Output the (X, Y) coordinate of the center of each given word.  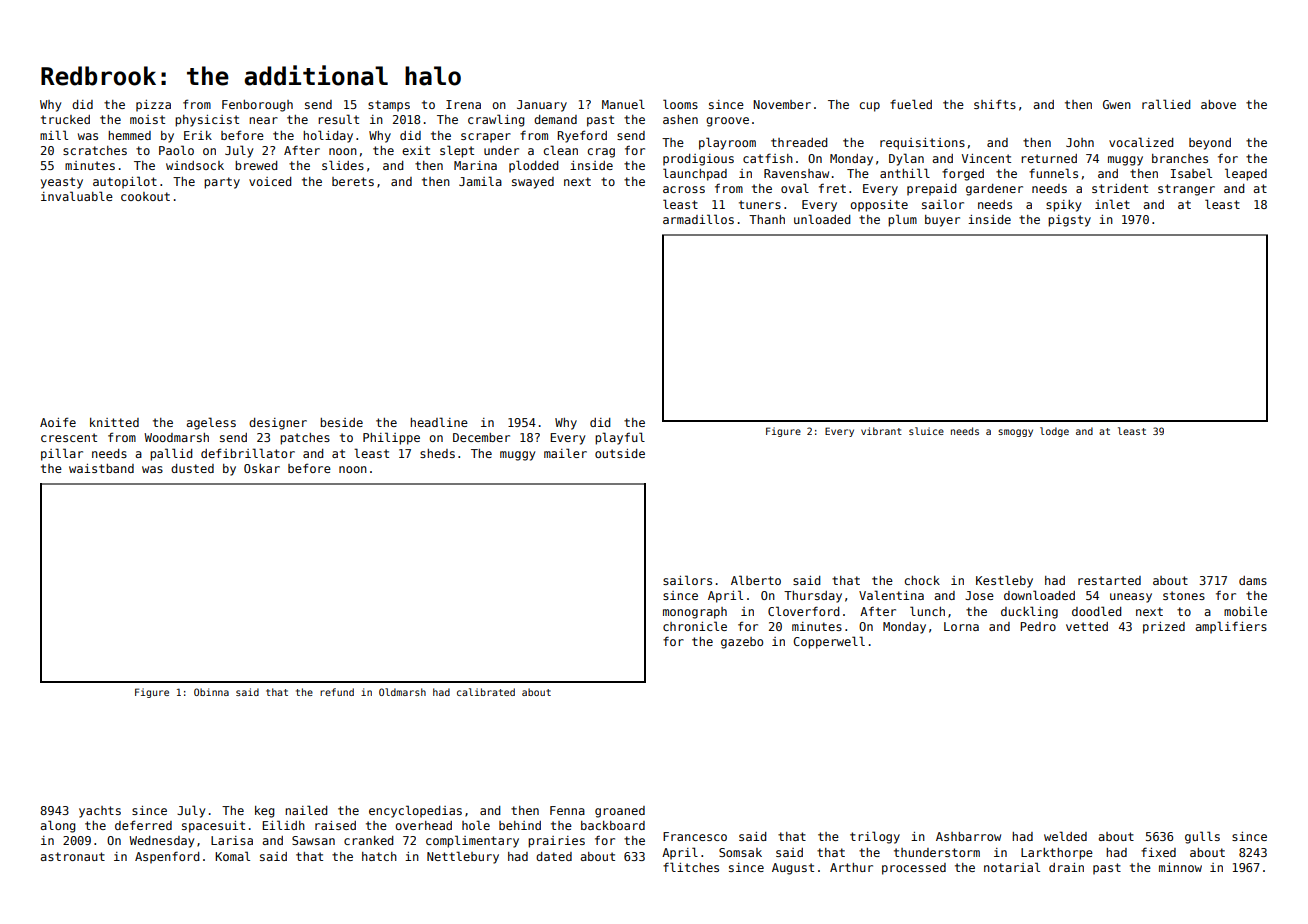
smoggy (1015, 433)
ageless (211, 423)
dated (554, 856)
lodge (1054, 432)
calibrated (486, 692)
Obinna (211, 692)
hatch (379, 856)
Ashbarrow (968, 836)
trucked (65, 119)
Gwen (1117, 104)
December (481, 437)
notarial (1012, 867)
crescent (69, 437)
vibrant (881, 431)
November (782, 104)
